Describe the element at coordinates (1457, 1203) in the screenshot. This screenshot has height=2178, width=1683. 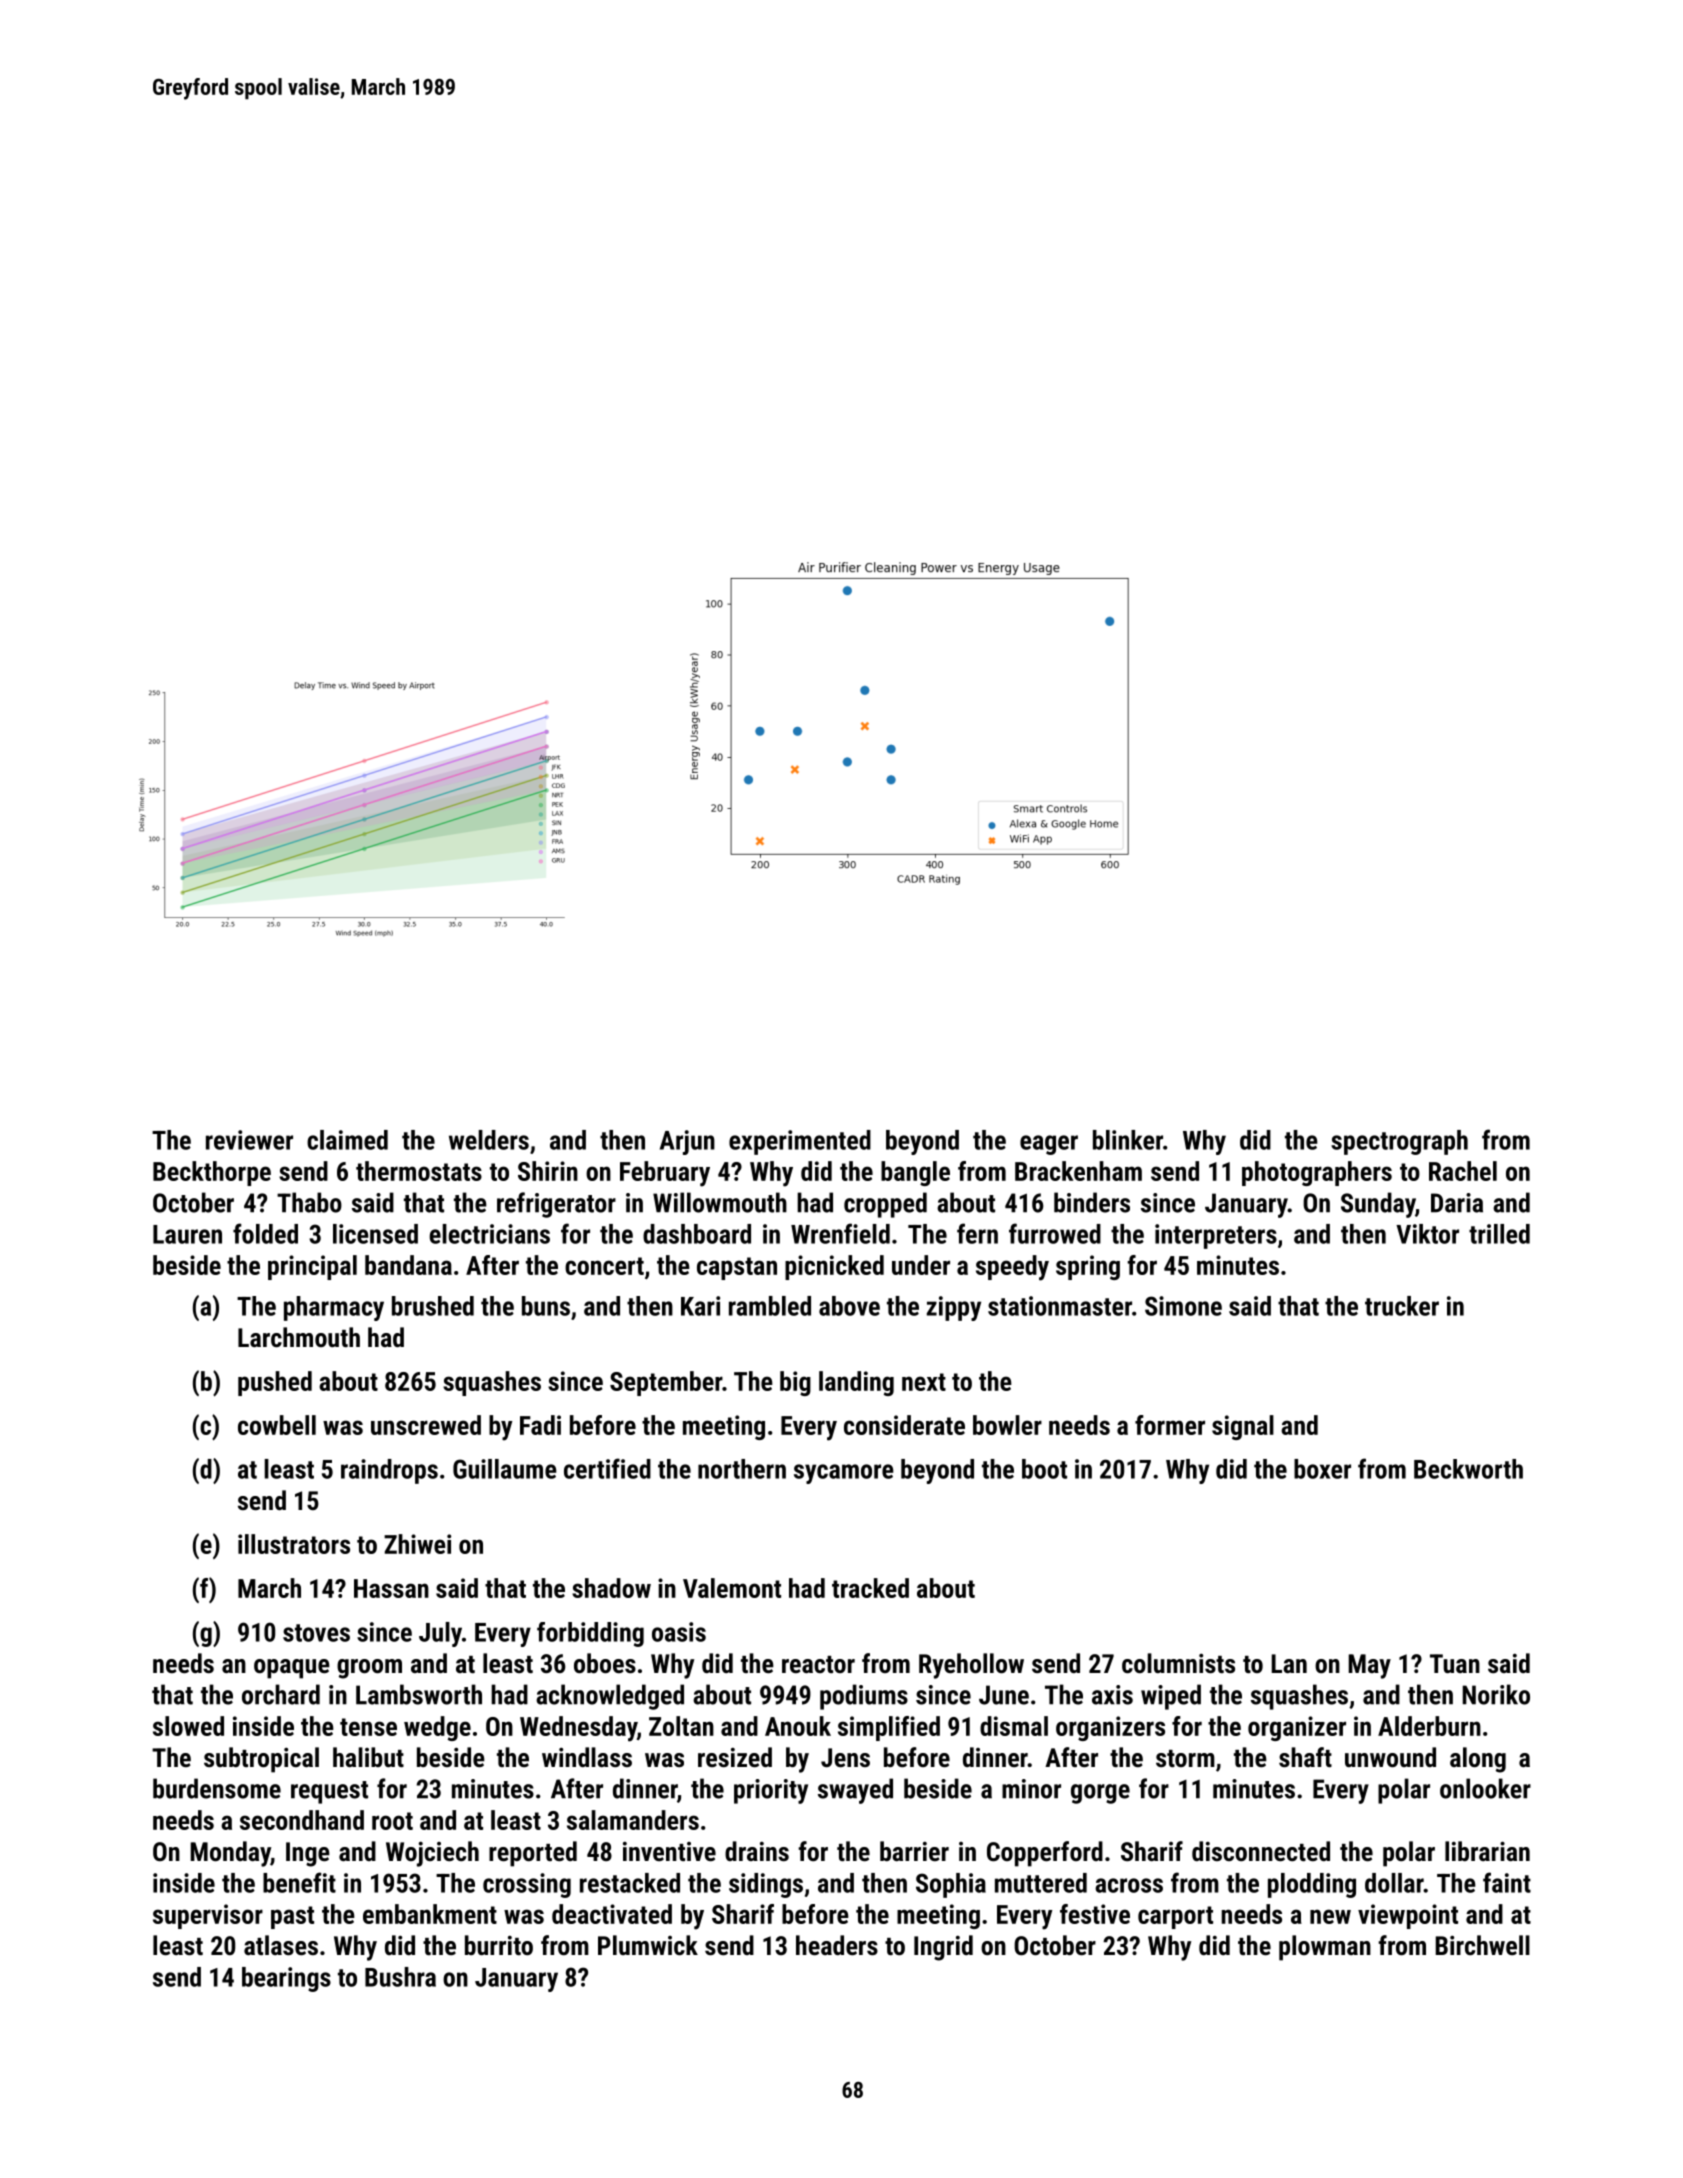
I see `Daria` at that location.
